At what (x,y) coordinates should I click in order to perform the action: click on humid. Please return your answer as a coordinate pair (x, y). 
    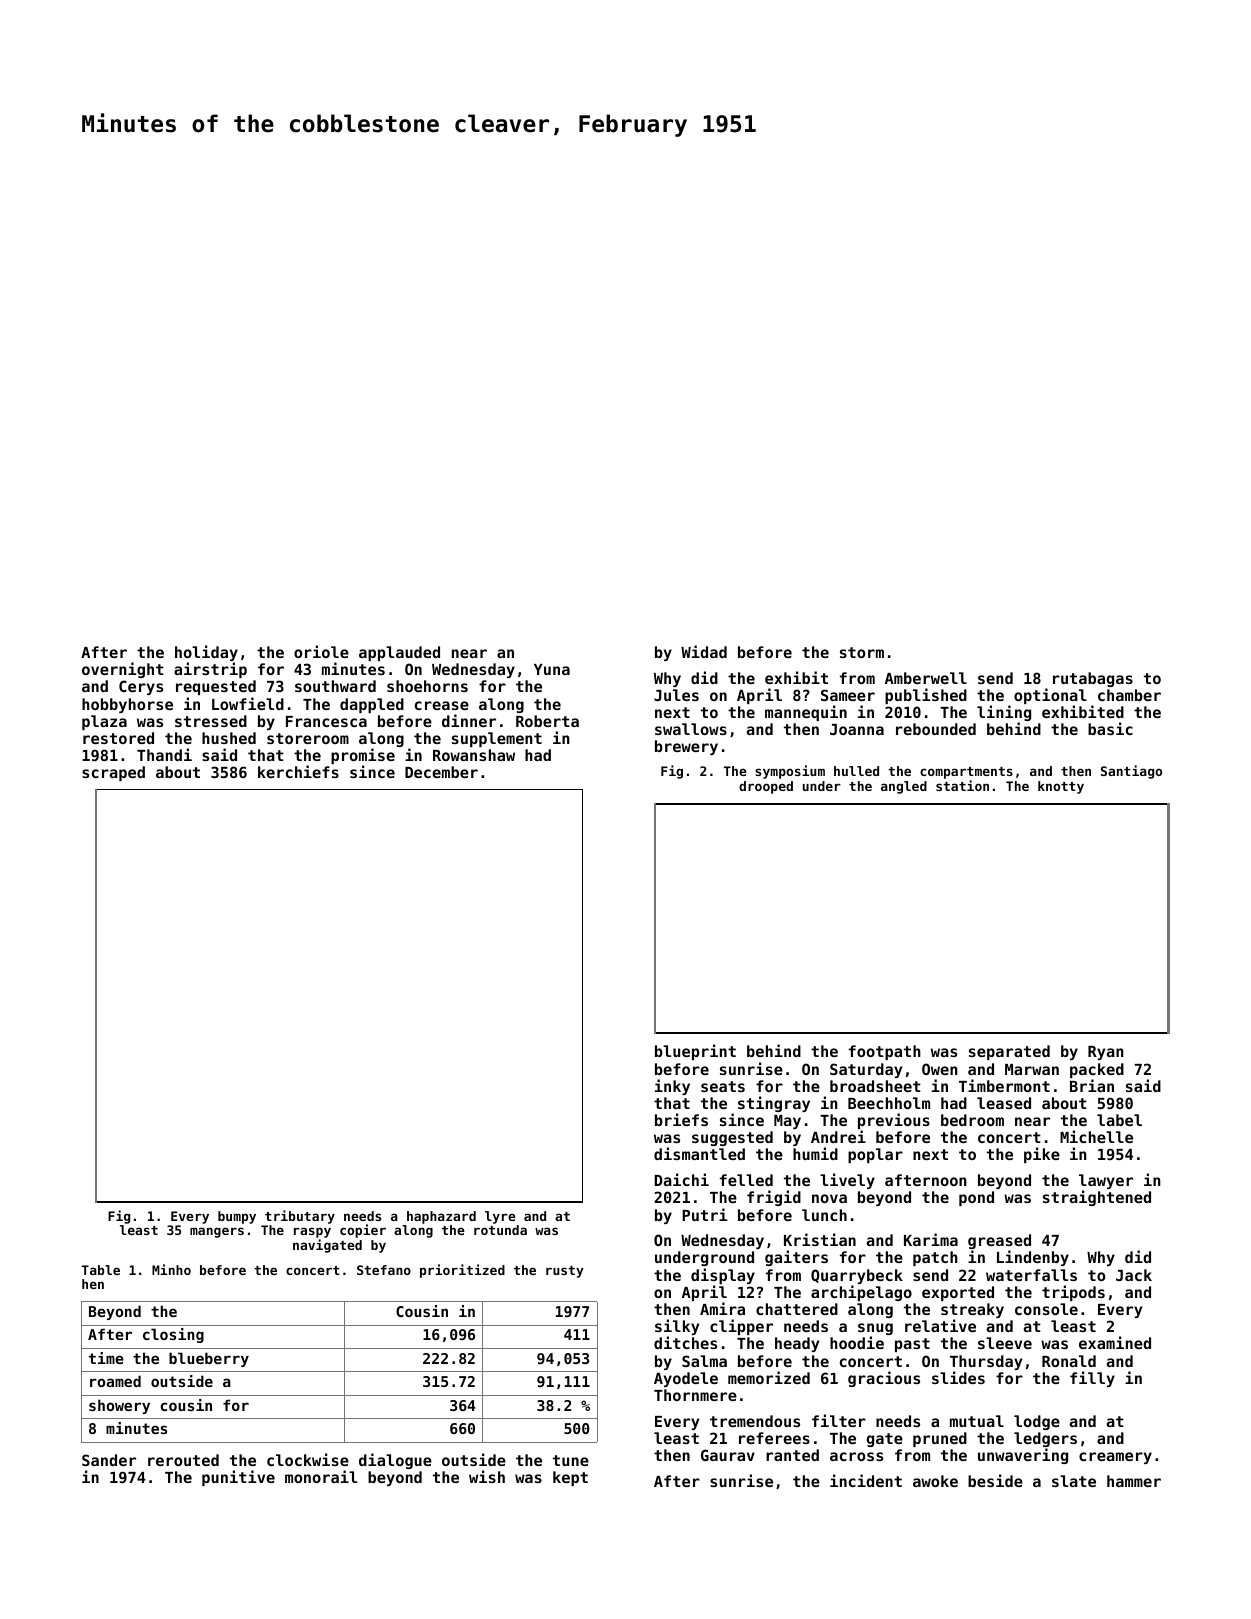
    Looking at the image, I should click on (815, 1154).
